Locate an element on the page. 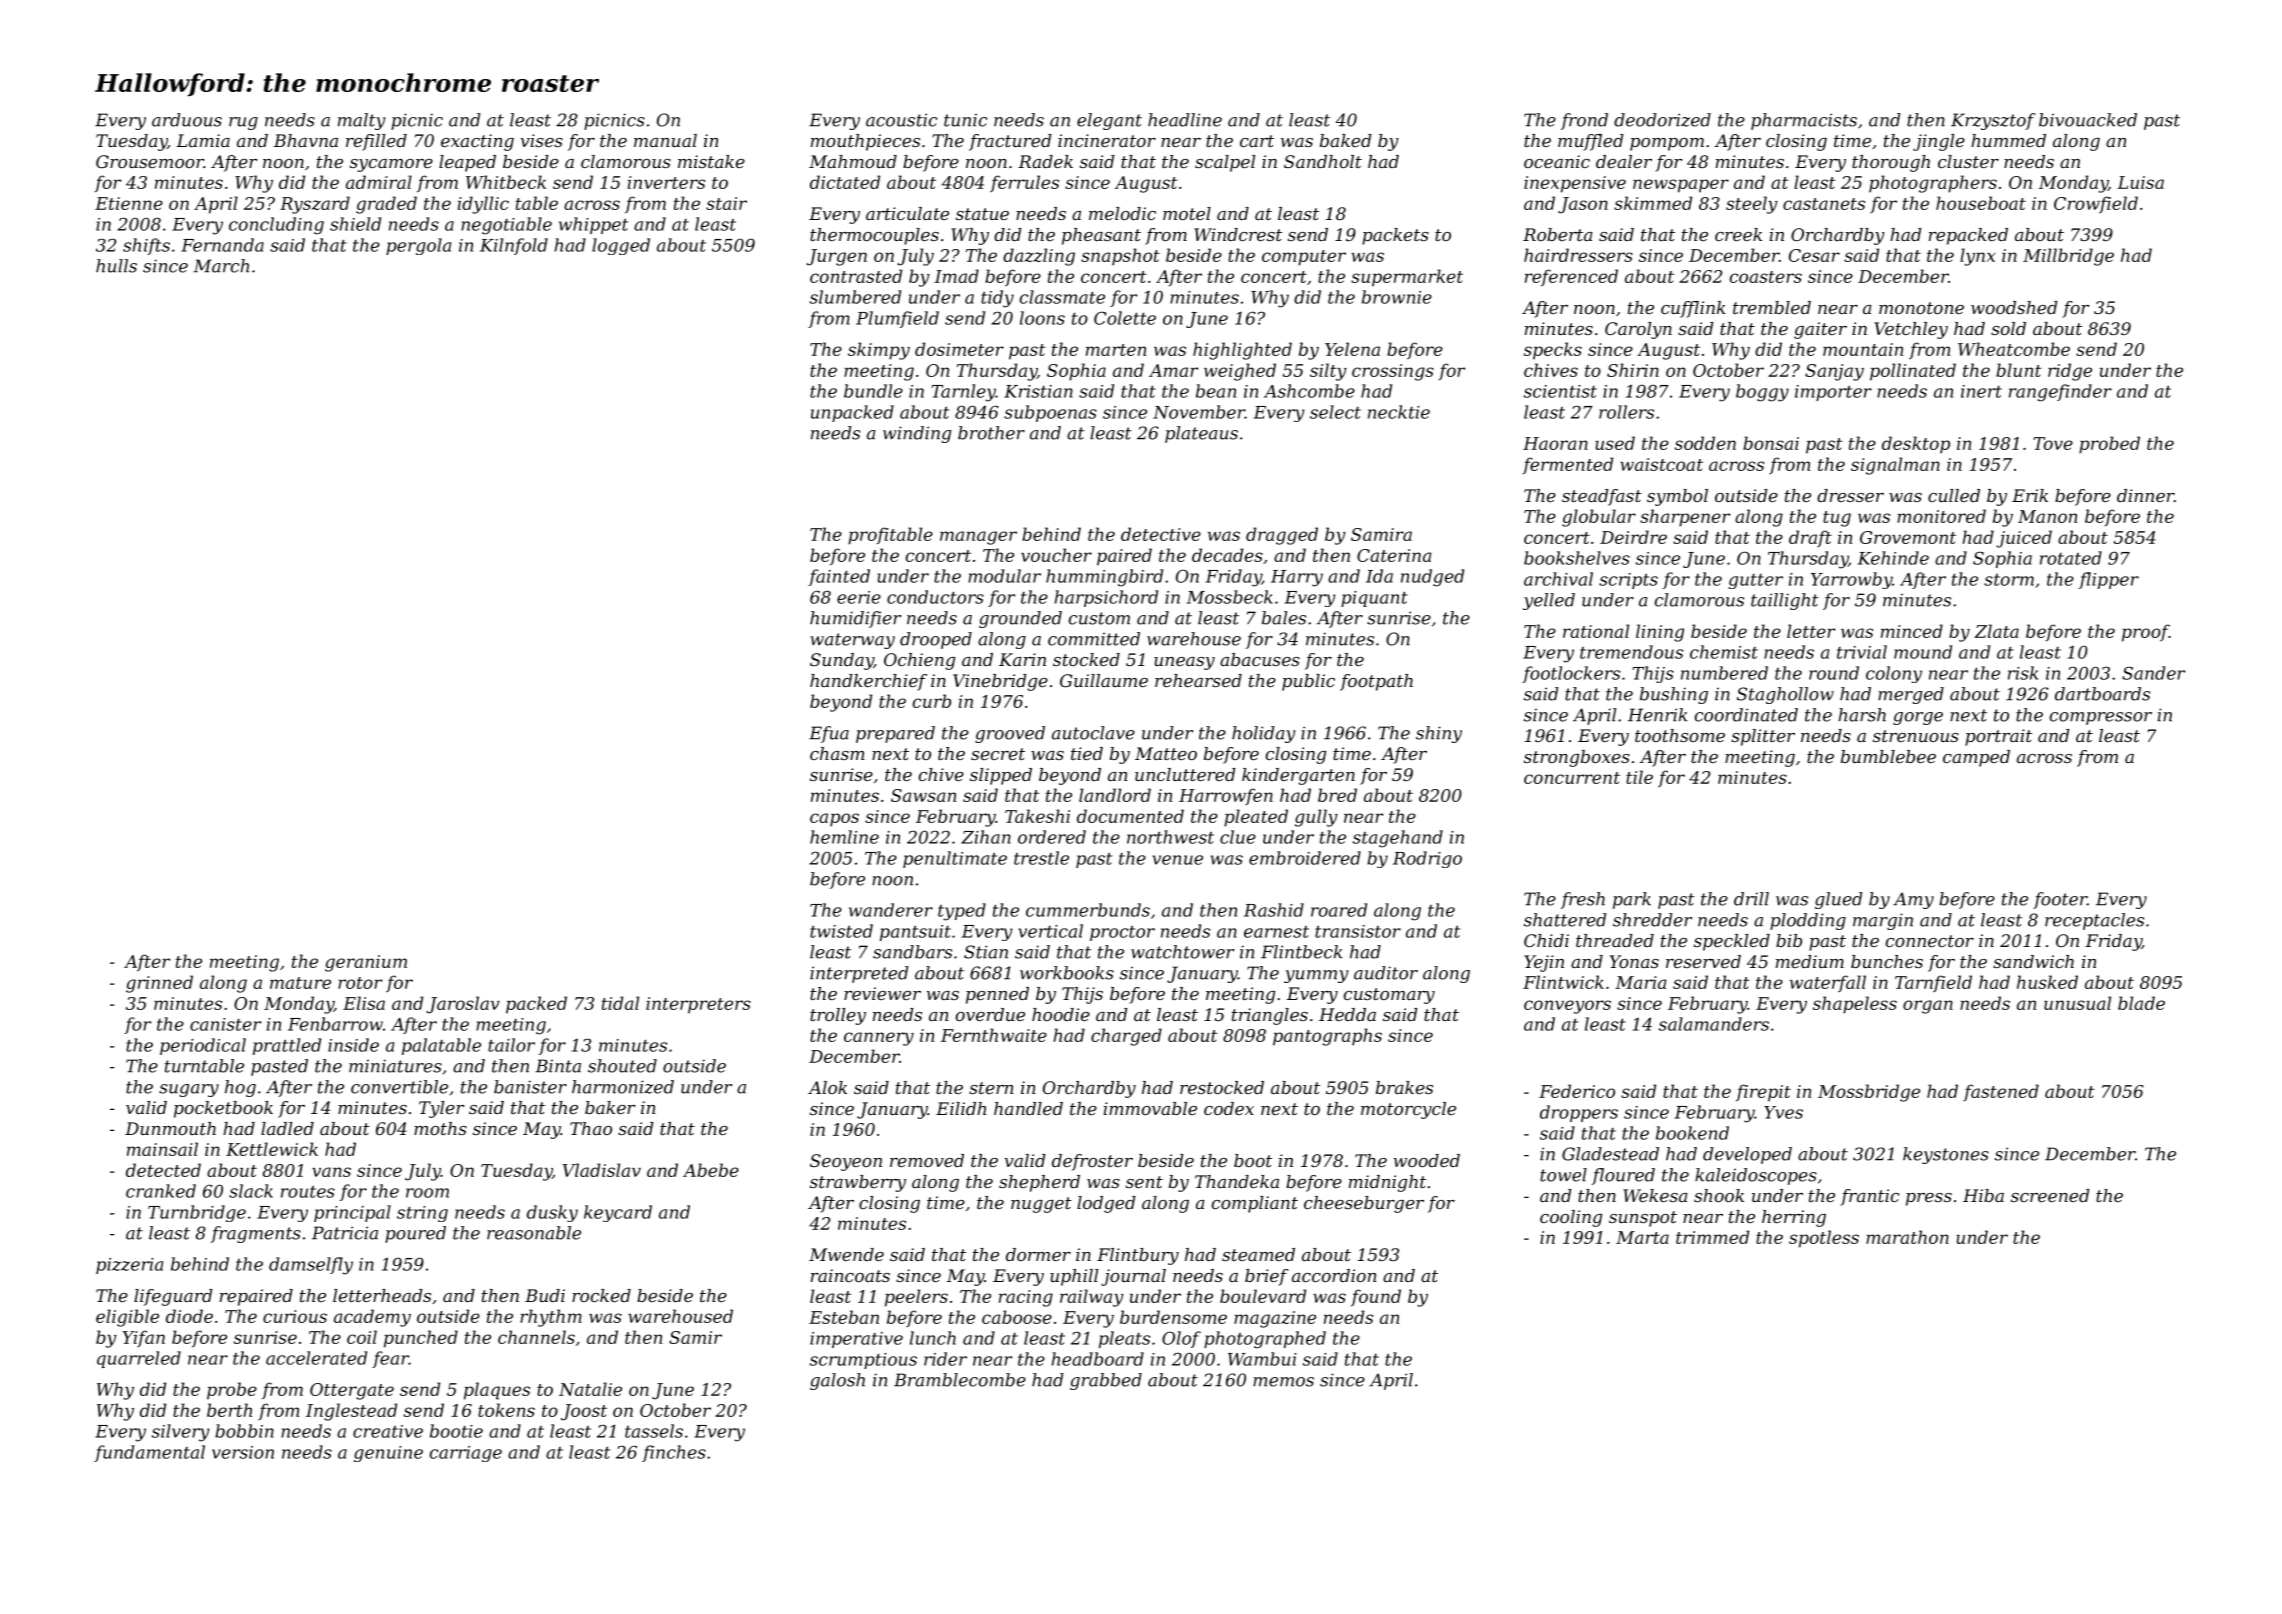 The height and width of the page is (1614, 2282). brakes is located at coordinates (1404, 1087).
